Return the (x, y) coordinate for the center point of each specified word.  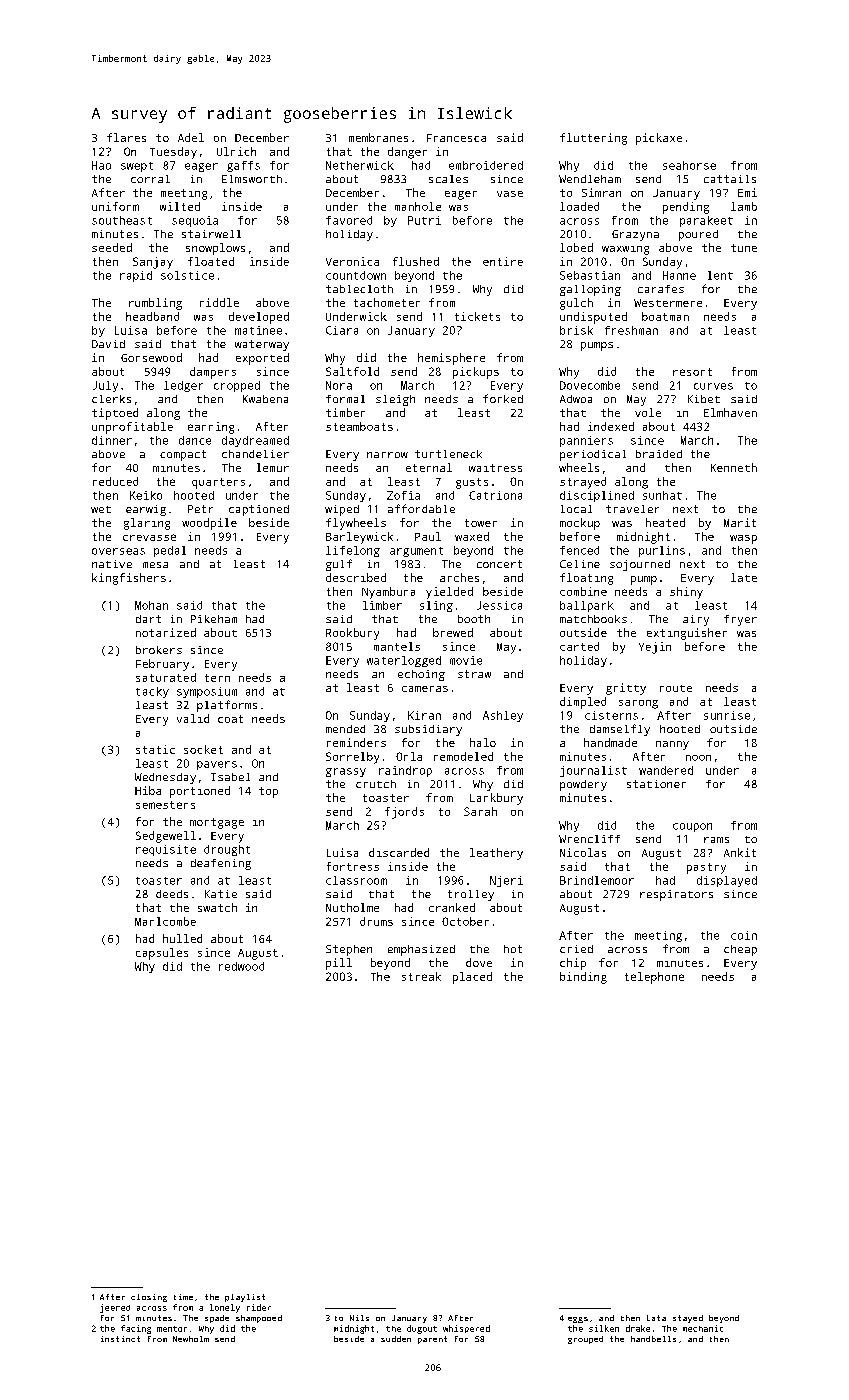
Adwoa (576, 399)
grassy (346, 772)
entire (503, 261)
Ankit (740, 852)
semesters (165, 805)
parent (432, 1340)
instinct (120, 1339)
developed (259, 318)
